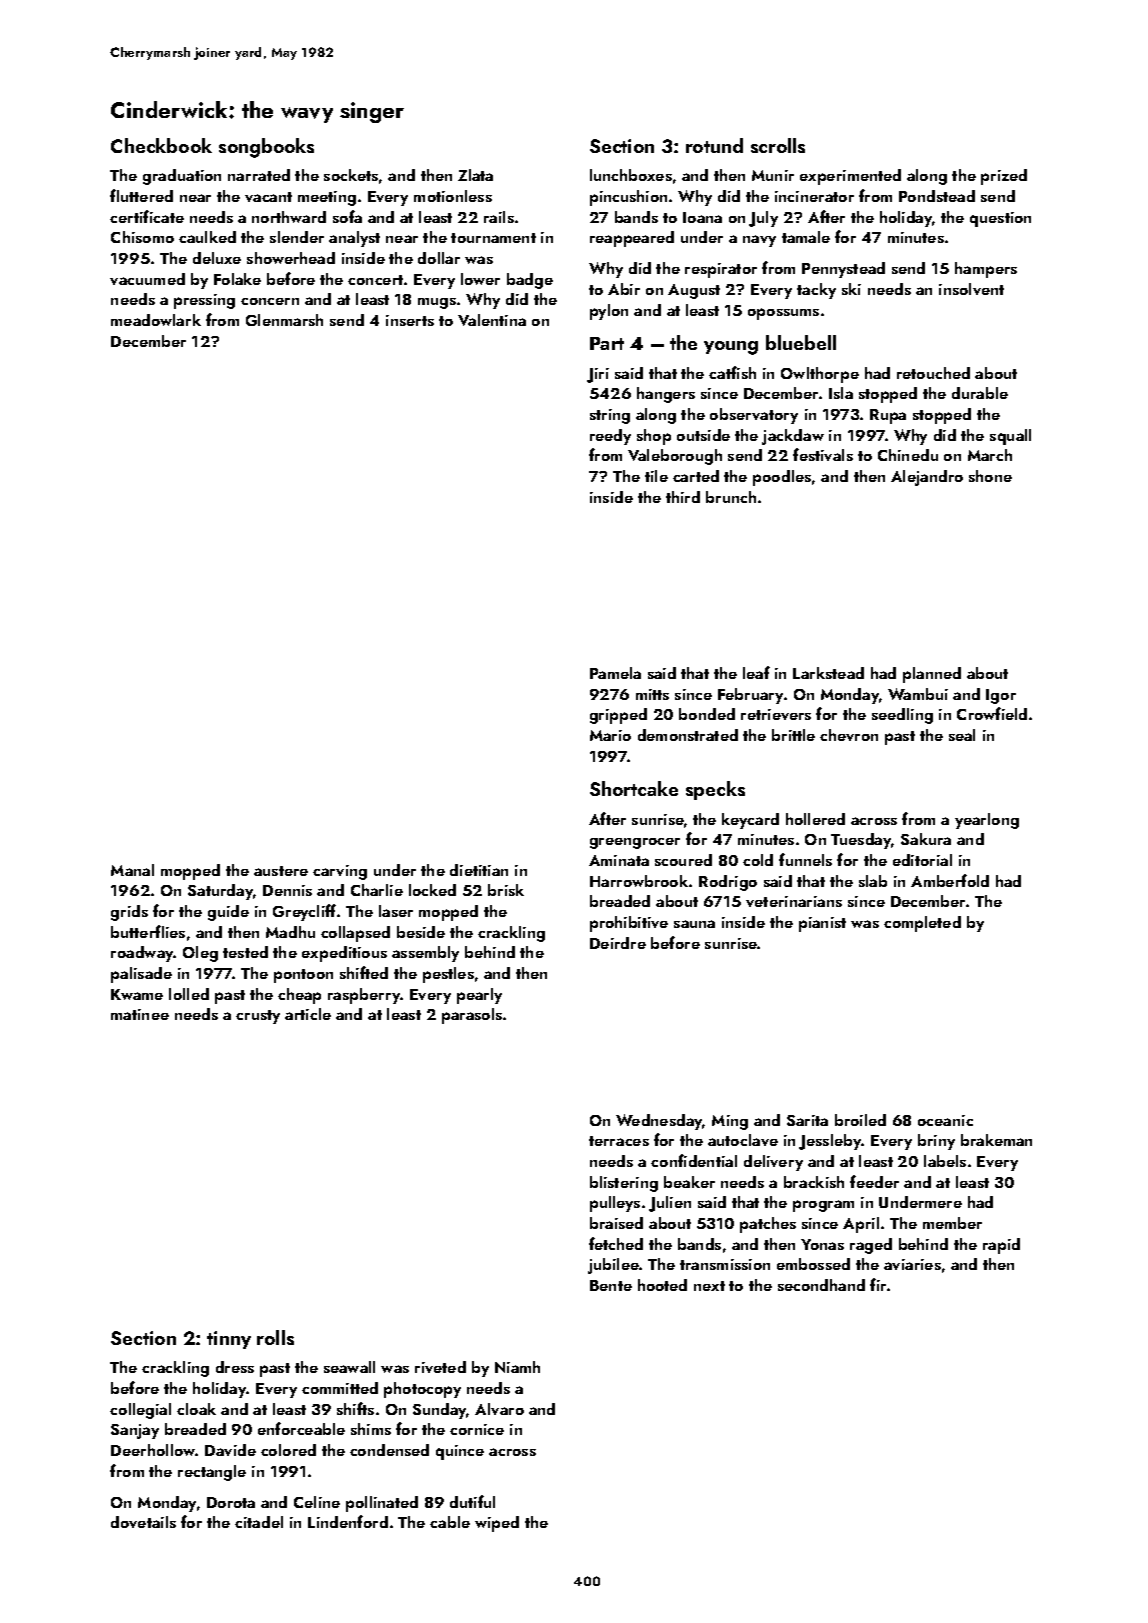  Describe the element at coordinates (987, 821) in the page. I see `yearlong` at that location.
